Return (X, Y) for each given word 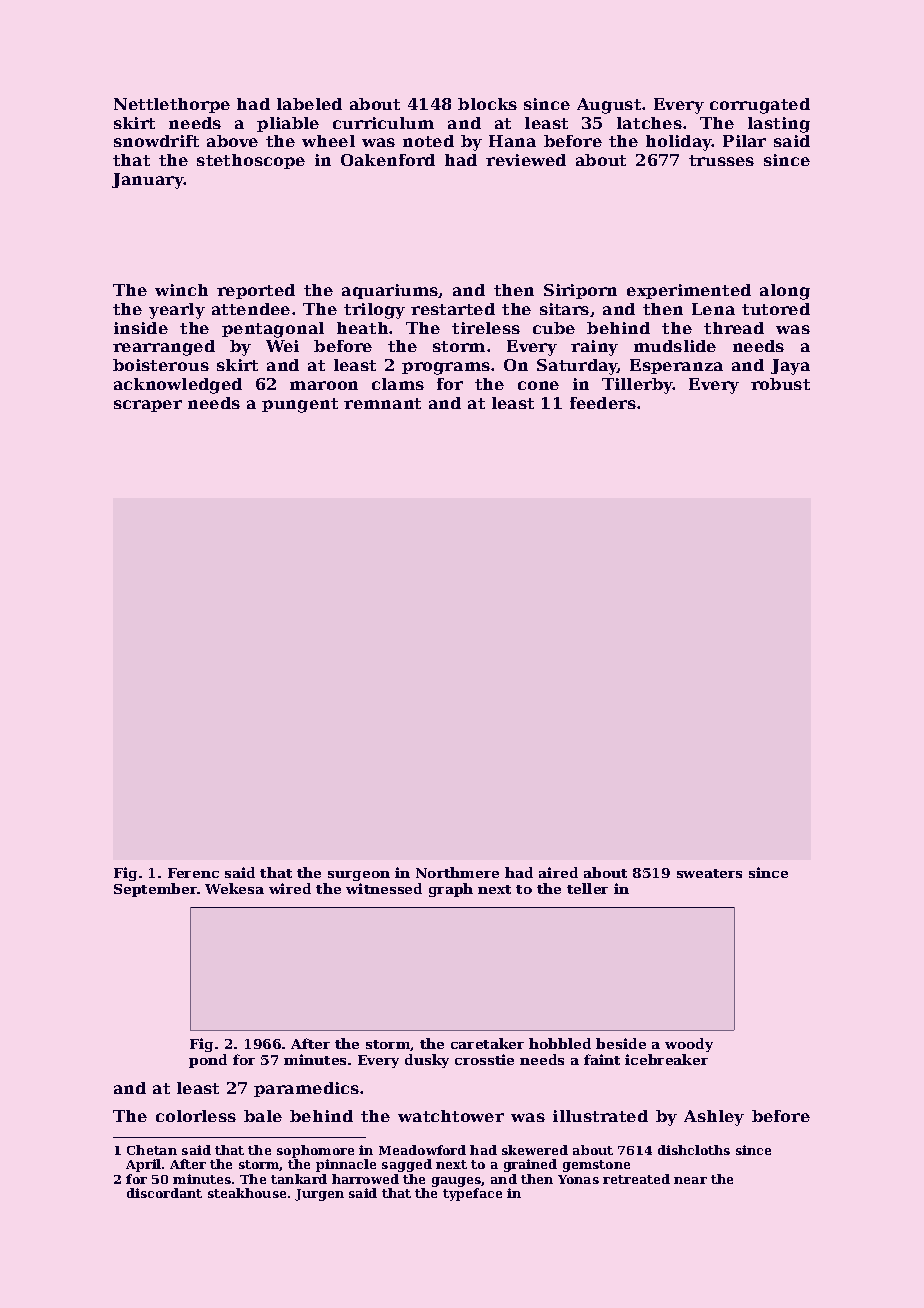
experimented (689, 291)
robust (780, 384)
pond (208, 1061)
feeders (603, 403)
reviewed (526, 160)
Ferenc (193, 873)
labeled (309, 104)
